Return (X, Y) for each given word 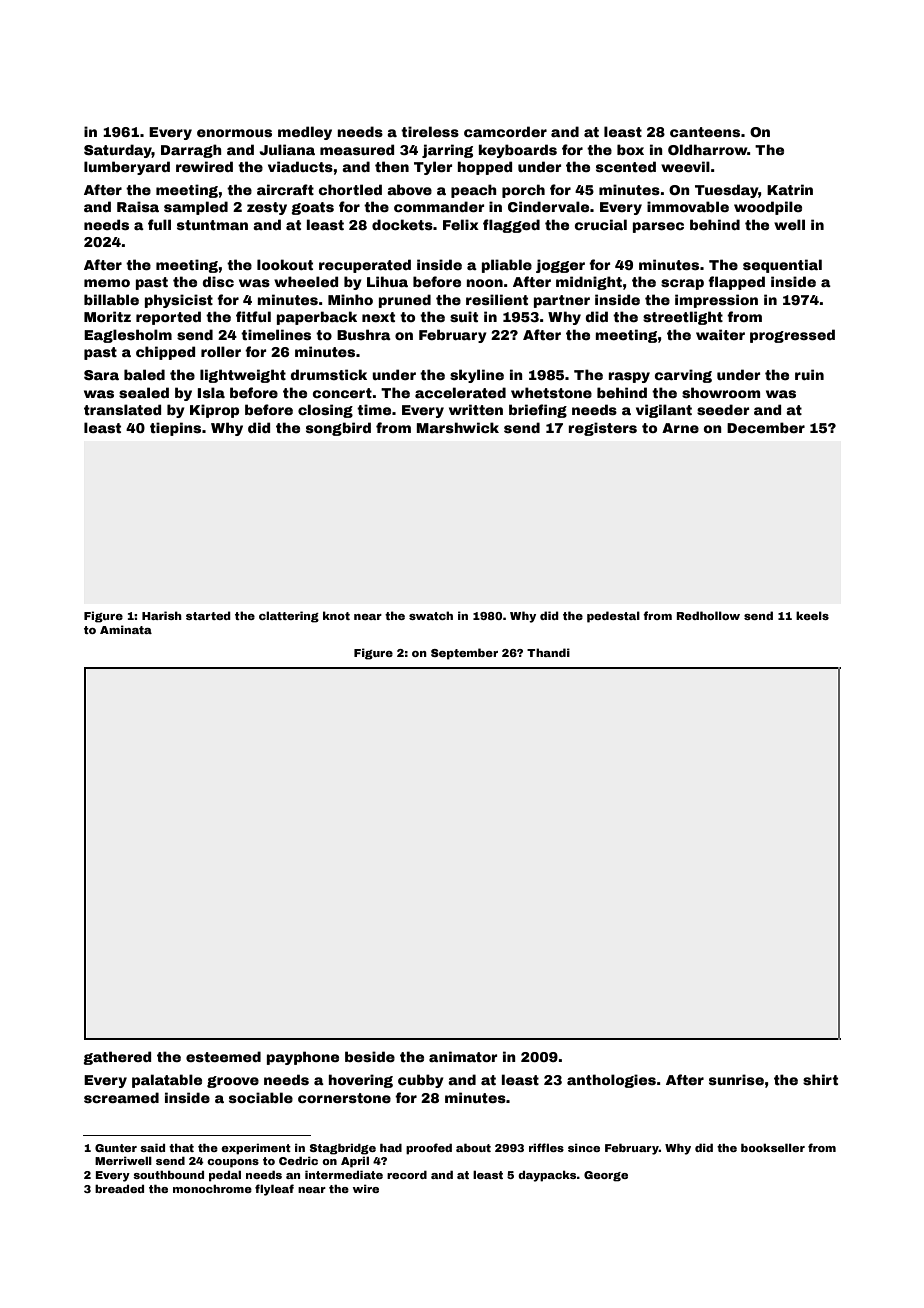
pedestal (613, 617)
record (407, 1175)
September (464, 654)
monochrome (212, 1189)
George (606, 1176)
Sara (101, 375)
